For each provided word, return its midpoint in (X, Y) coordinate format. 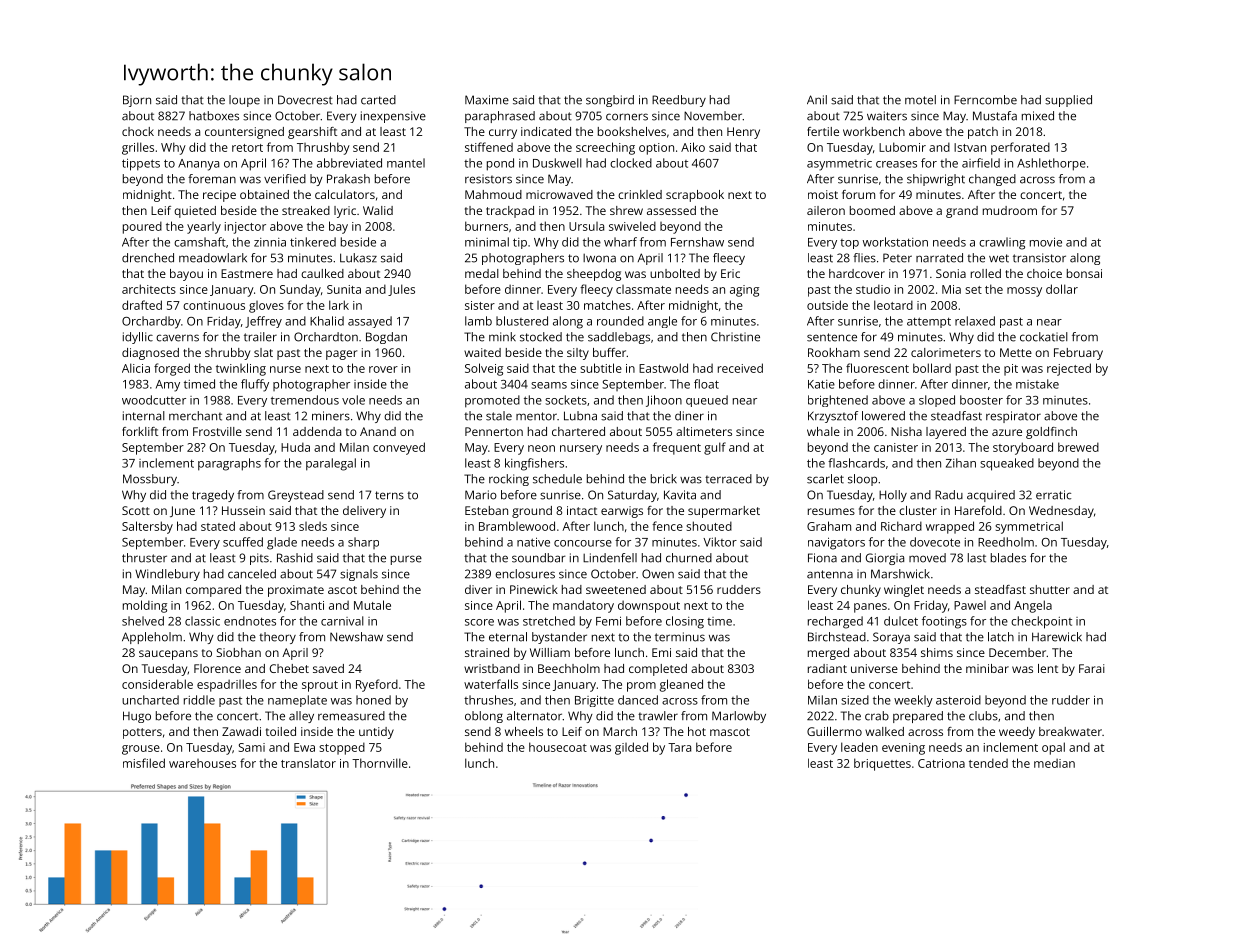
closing (685, 622)
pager (341, 355)
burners (486, 226)
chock (138, 131)
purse (406, 560)
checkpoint (1041, 622)
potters (142, 733)
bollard (932, 368)
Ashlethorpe (1051, 164)
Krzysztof (833, 417)
